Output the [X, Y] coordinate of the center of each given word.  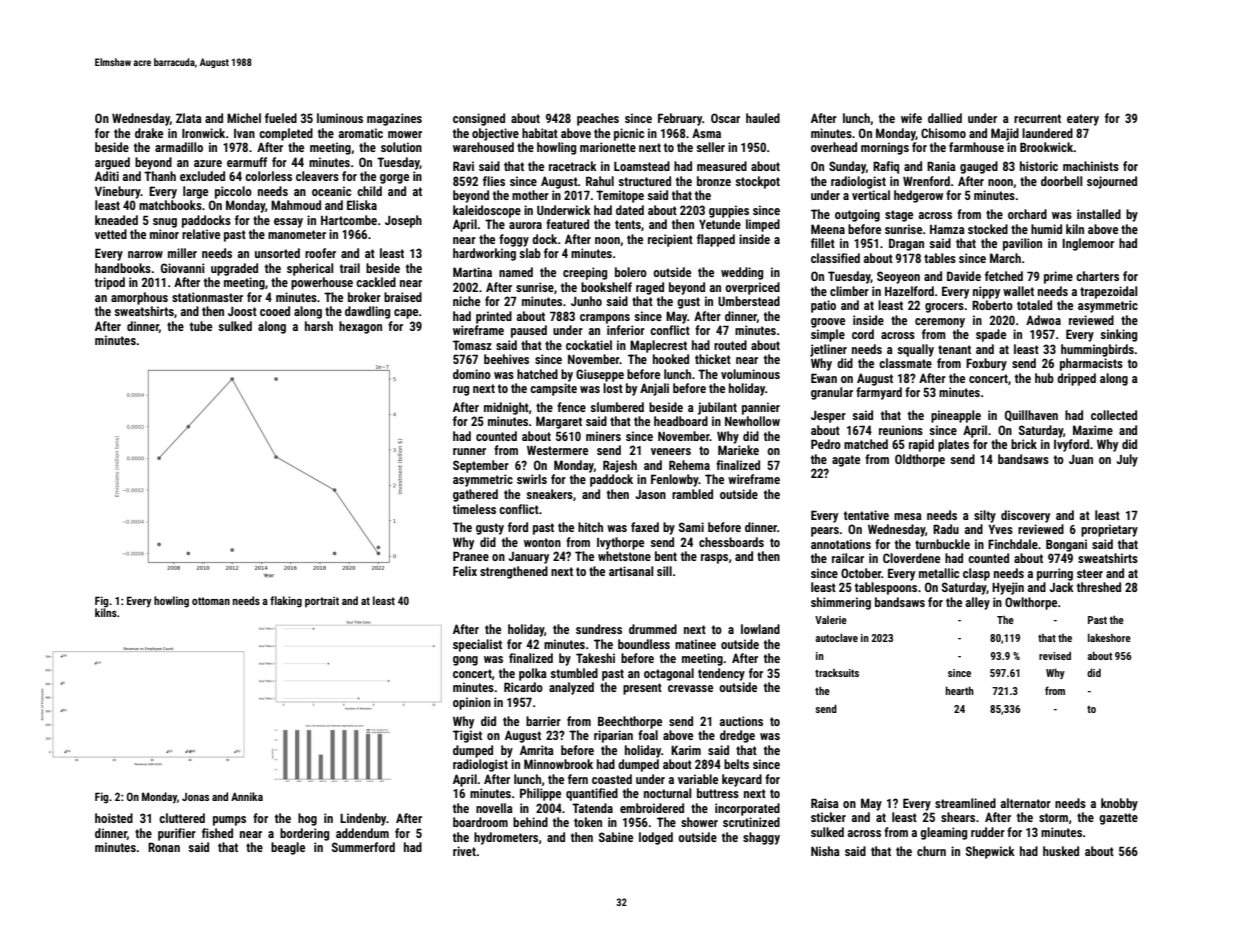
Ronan [164, 847]
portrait [322, 602]
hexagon [360, 327]
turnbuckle [942, 544]
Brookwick [1047, 147]
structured [644, 181]
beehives [506, 359]
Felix [465, 571]
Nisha [825, 851]
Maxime [1093, 430]
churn [931, 851]
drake [149, 133]
